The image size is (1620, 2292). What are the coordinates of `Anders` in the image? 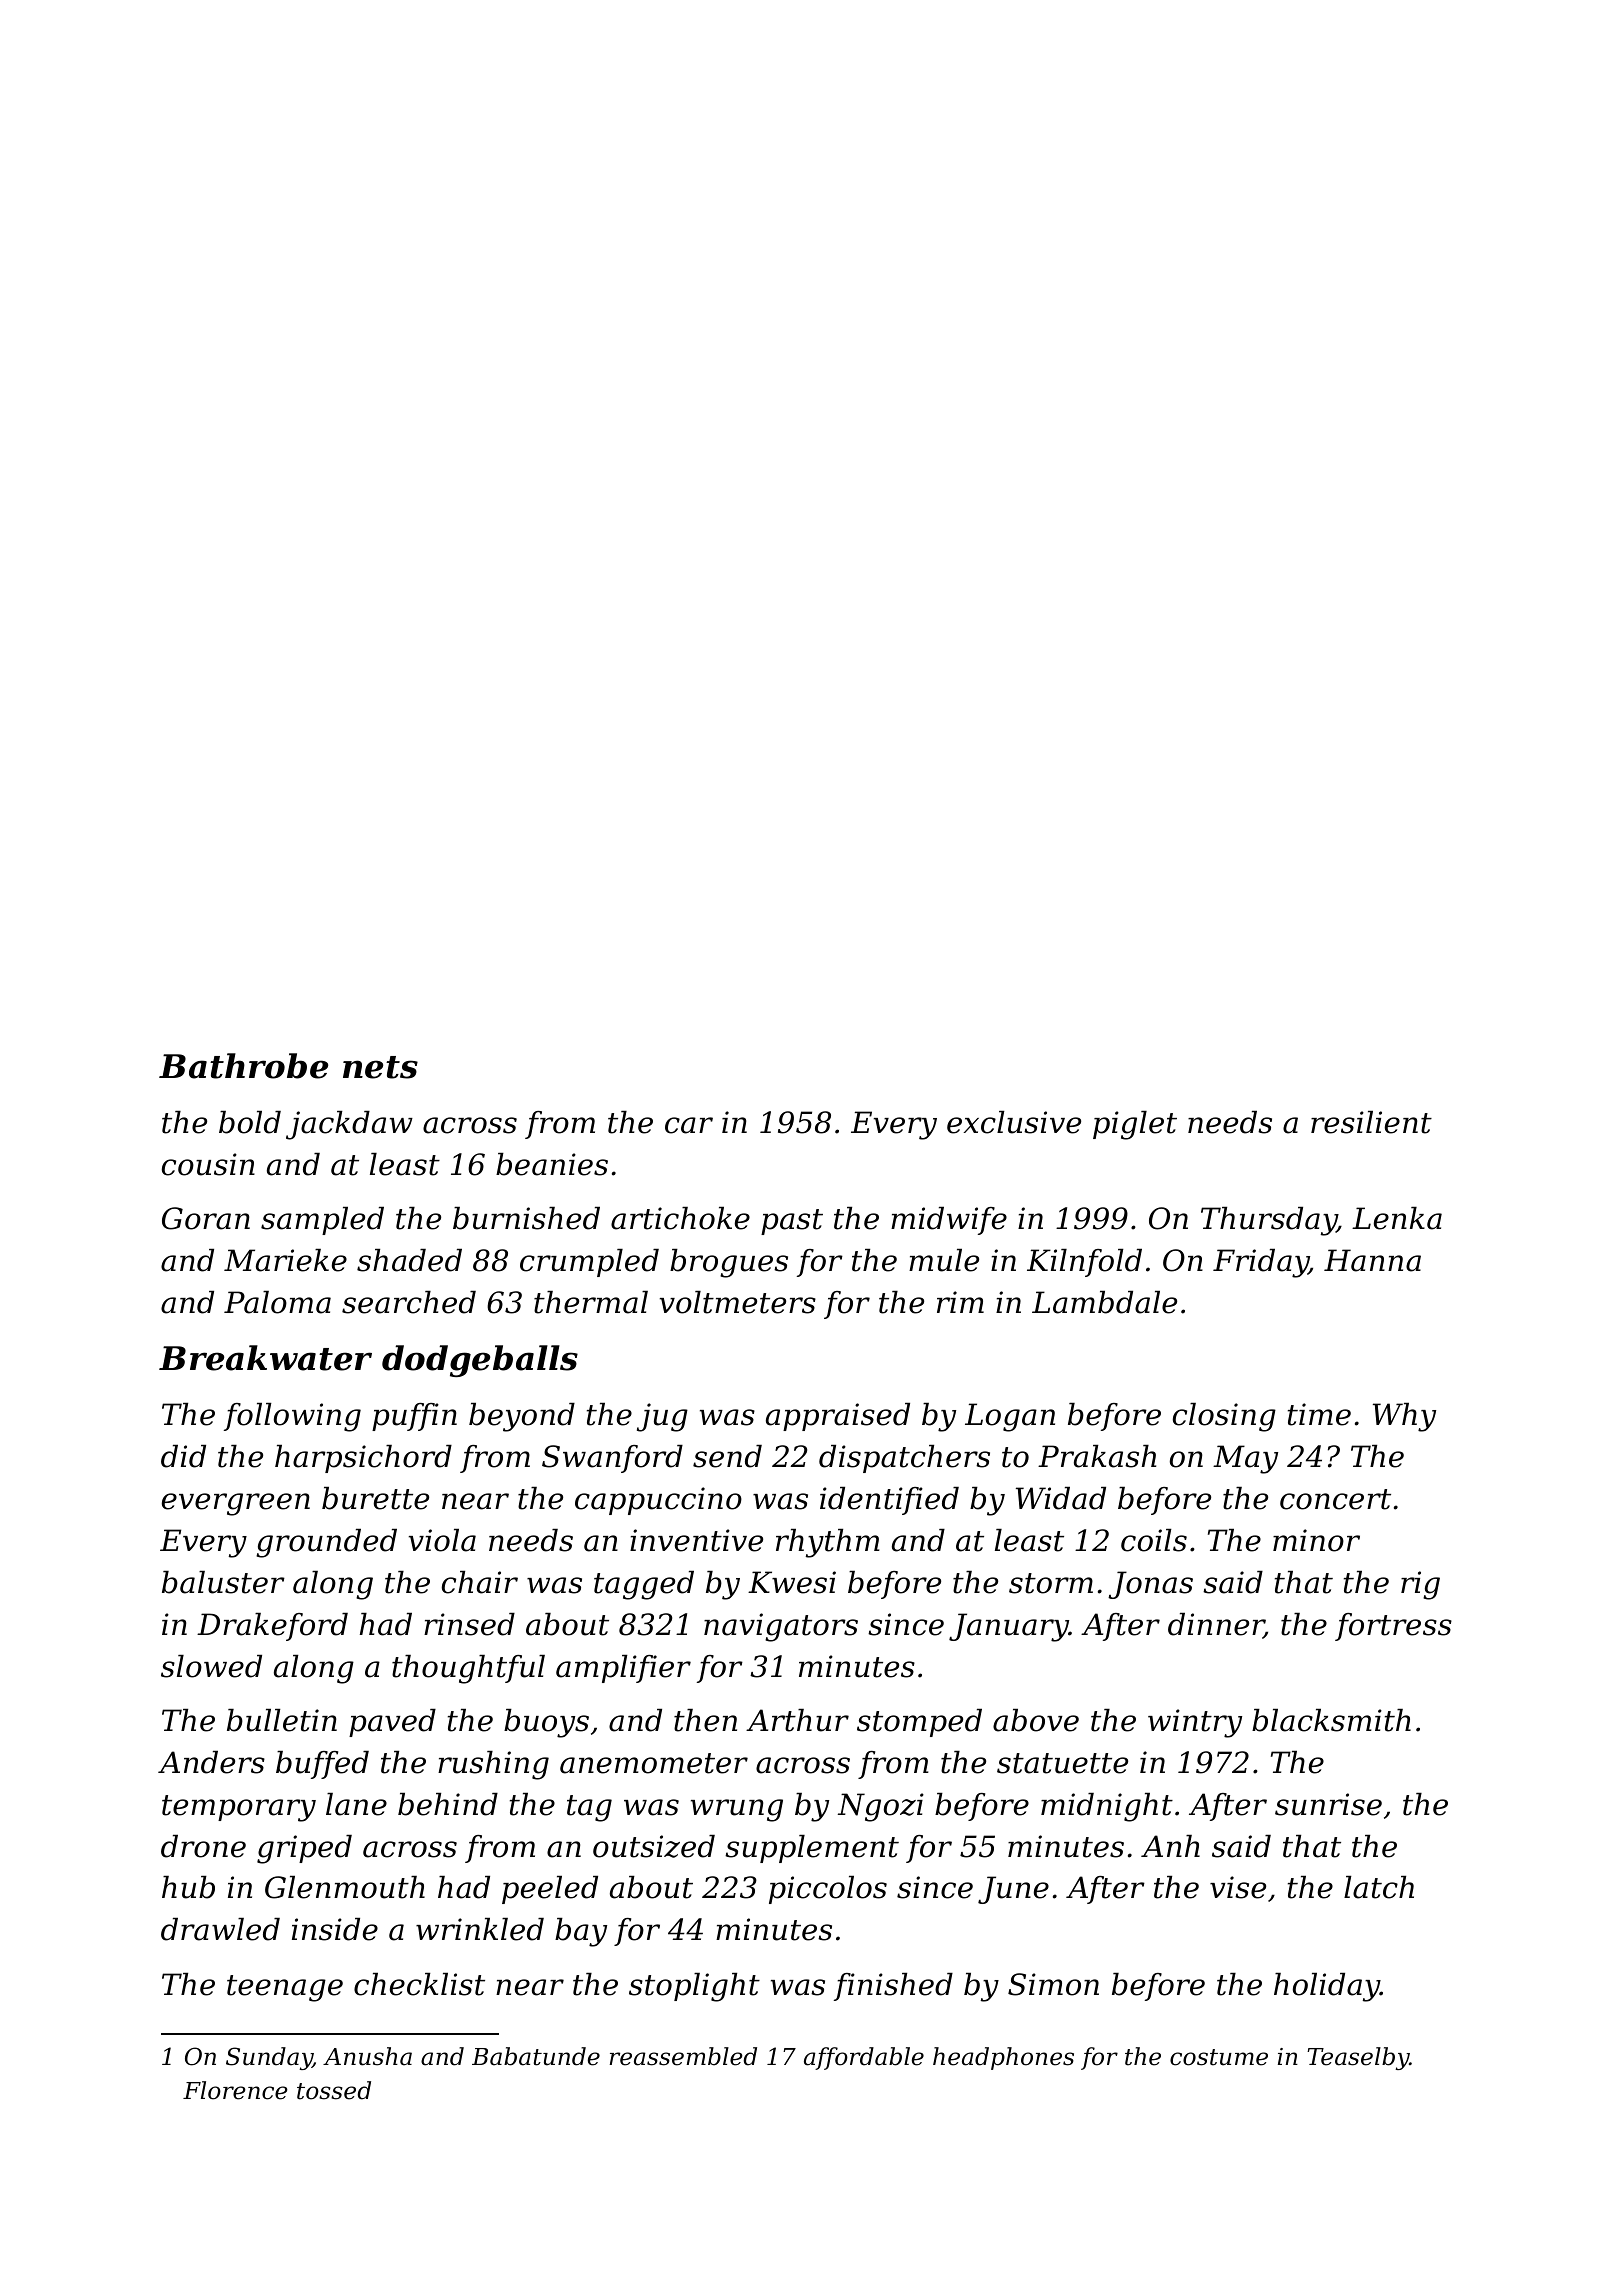 It's located at (211, 1762).
